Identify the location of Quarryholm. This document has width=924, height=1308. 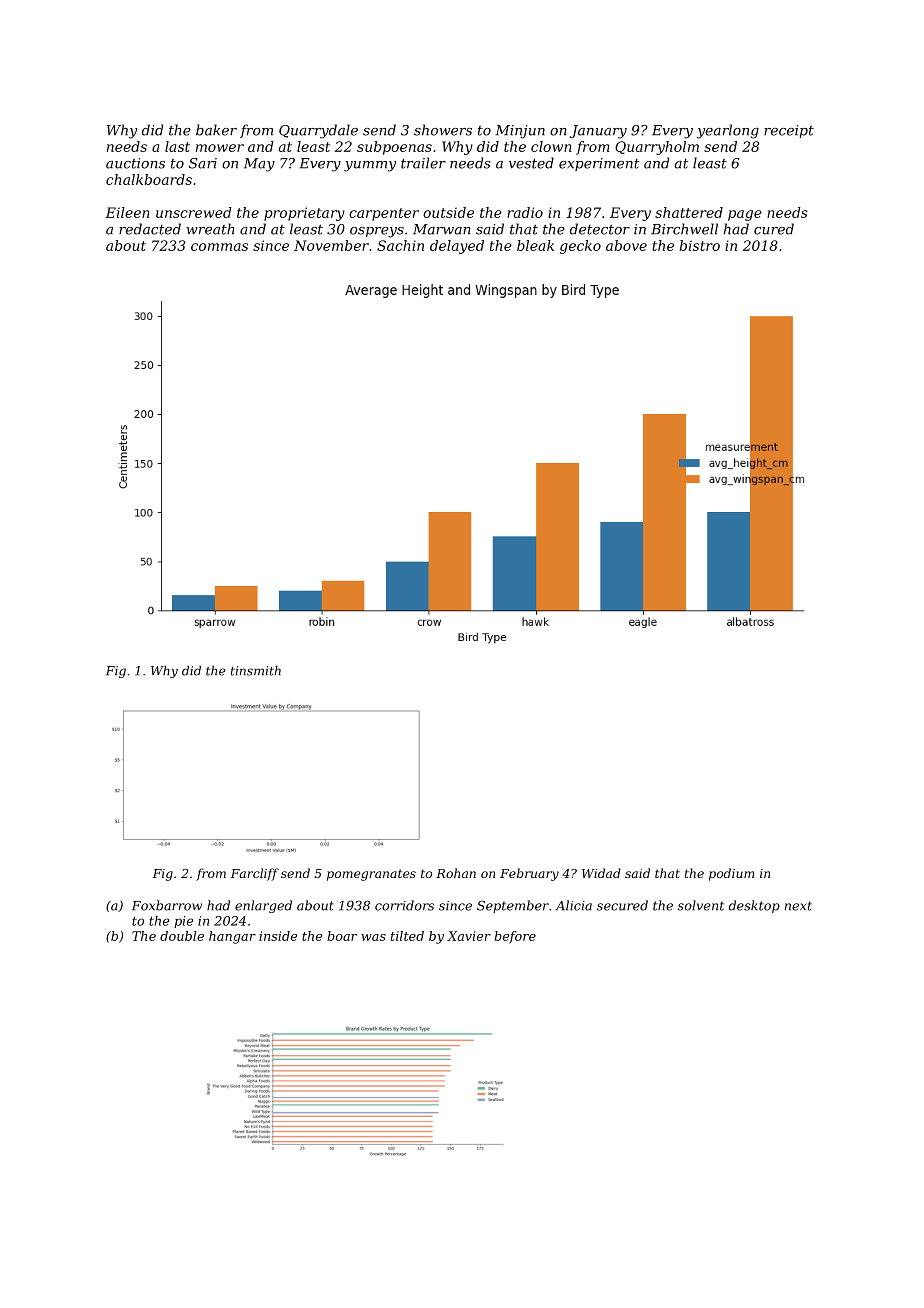
(657, 148).
